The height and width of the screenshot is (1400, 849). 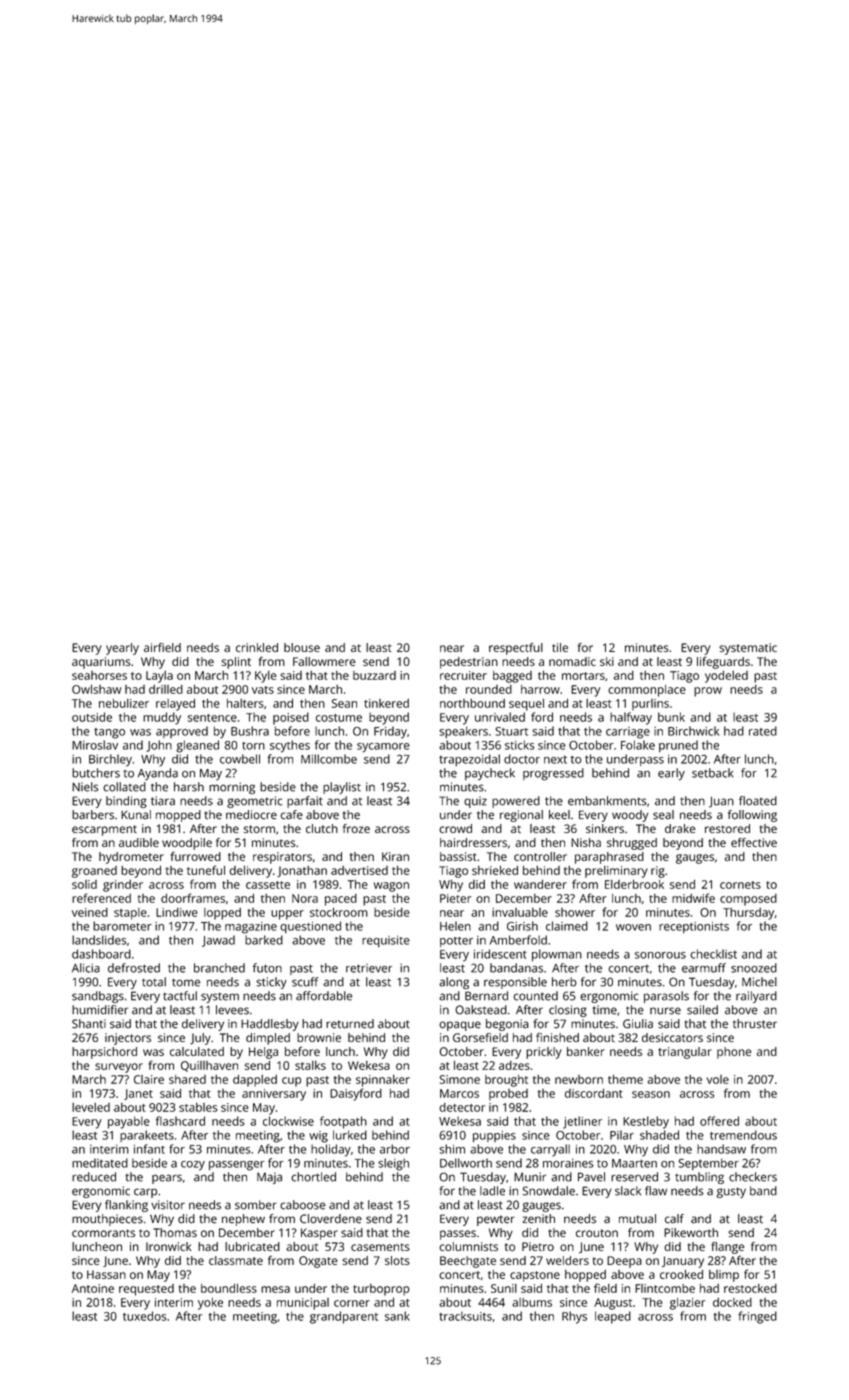 What do you see at coordinates (647, 691) in the screenshot?
I see `commonplace` at bounding box center [647, 691].
